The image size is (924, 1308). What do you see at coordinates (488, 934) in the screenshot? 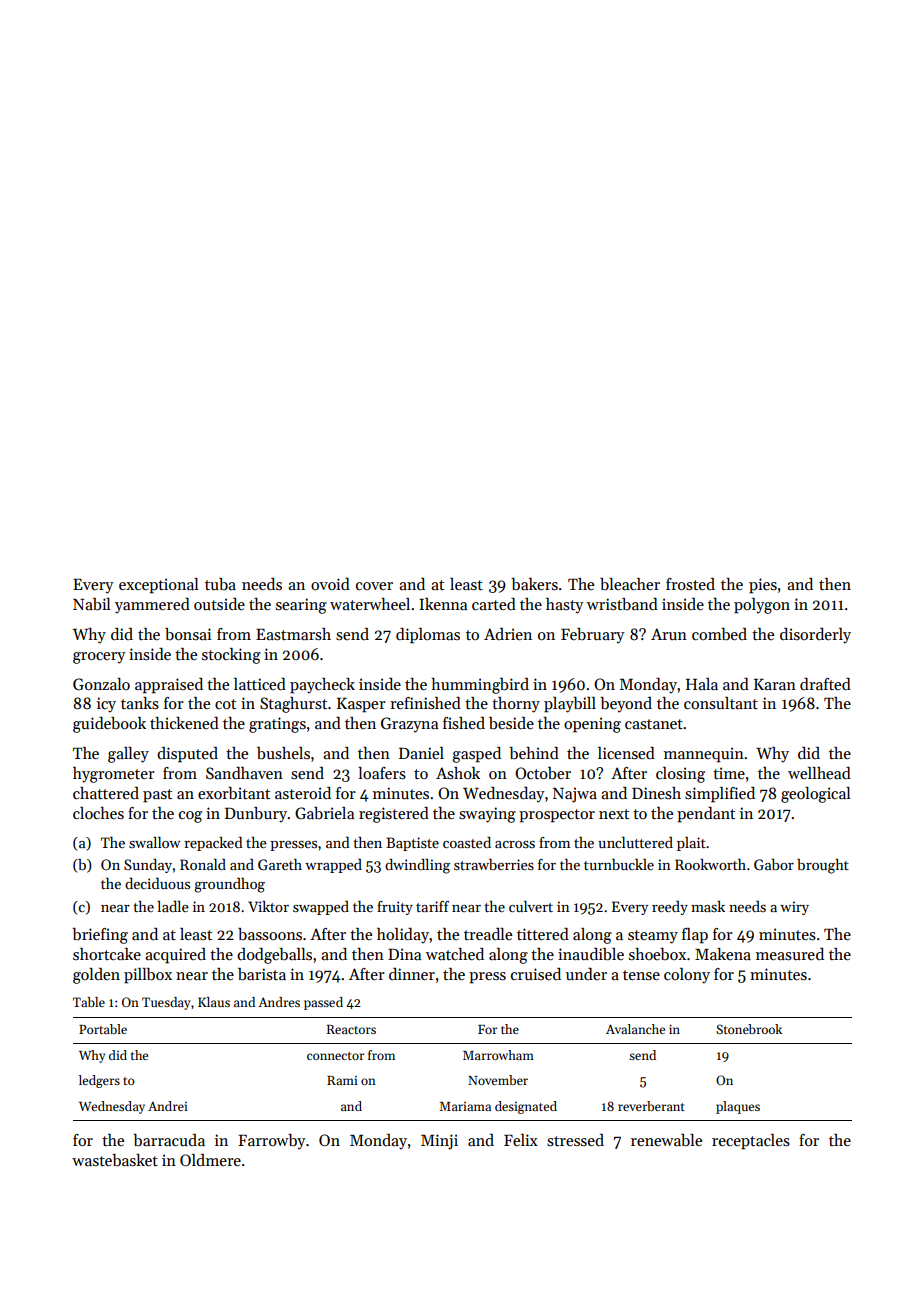
I see `treadle` at bounding box center [488, 934].
